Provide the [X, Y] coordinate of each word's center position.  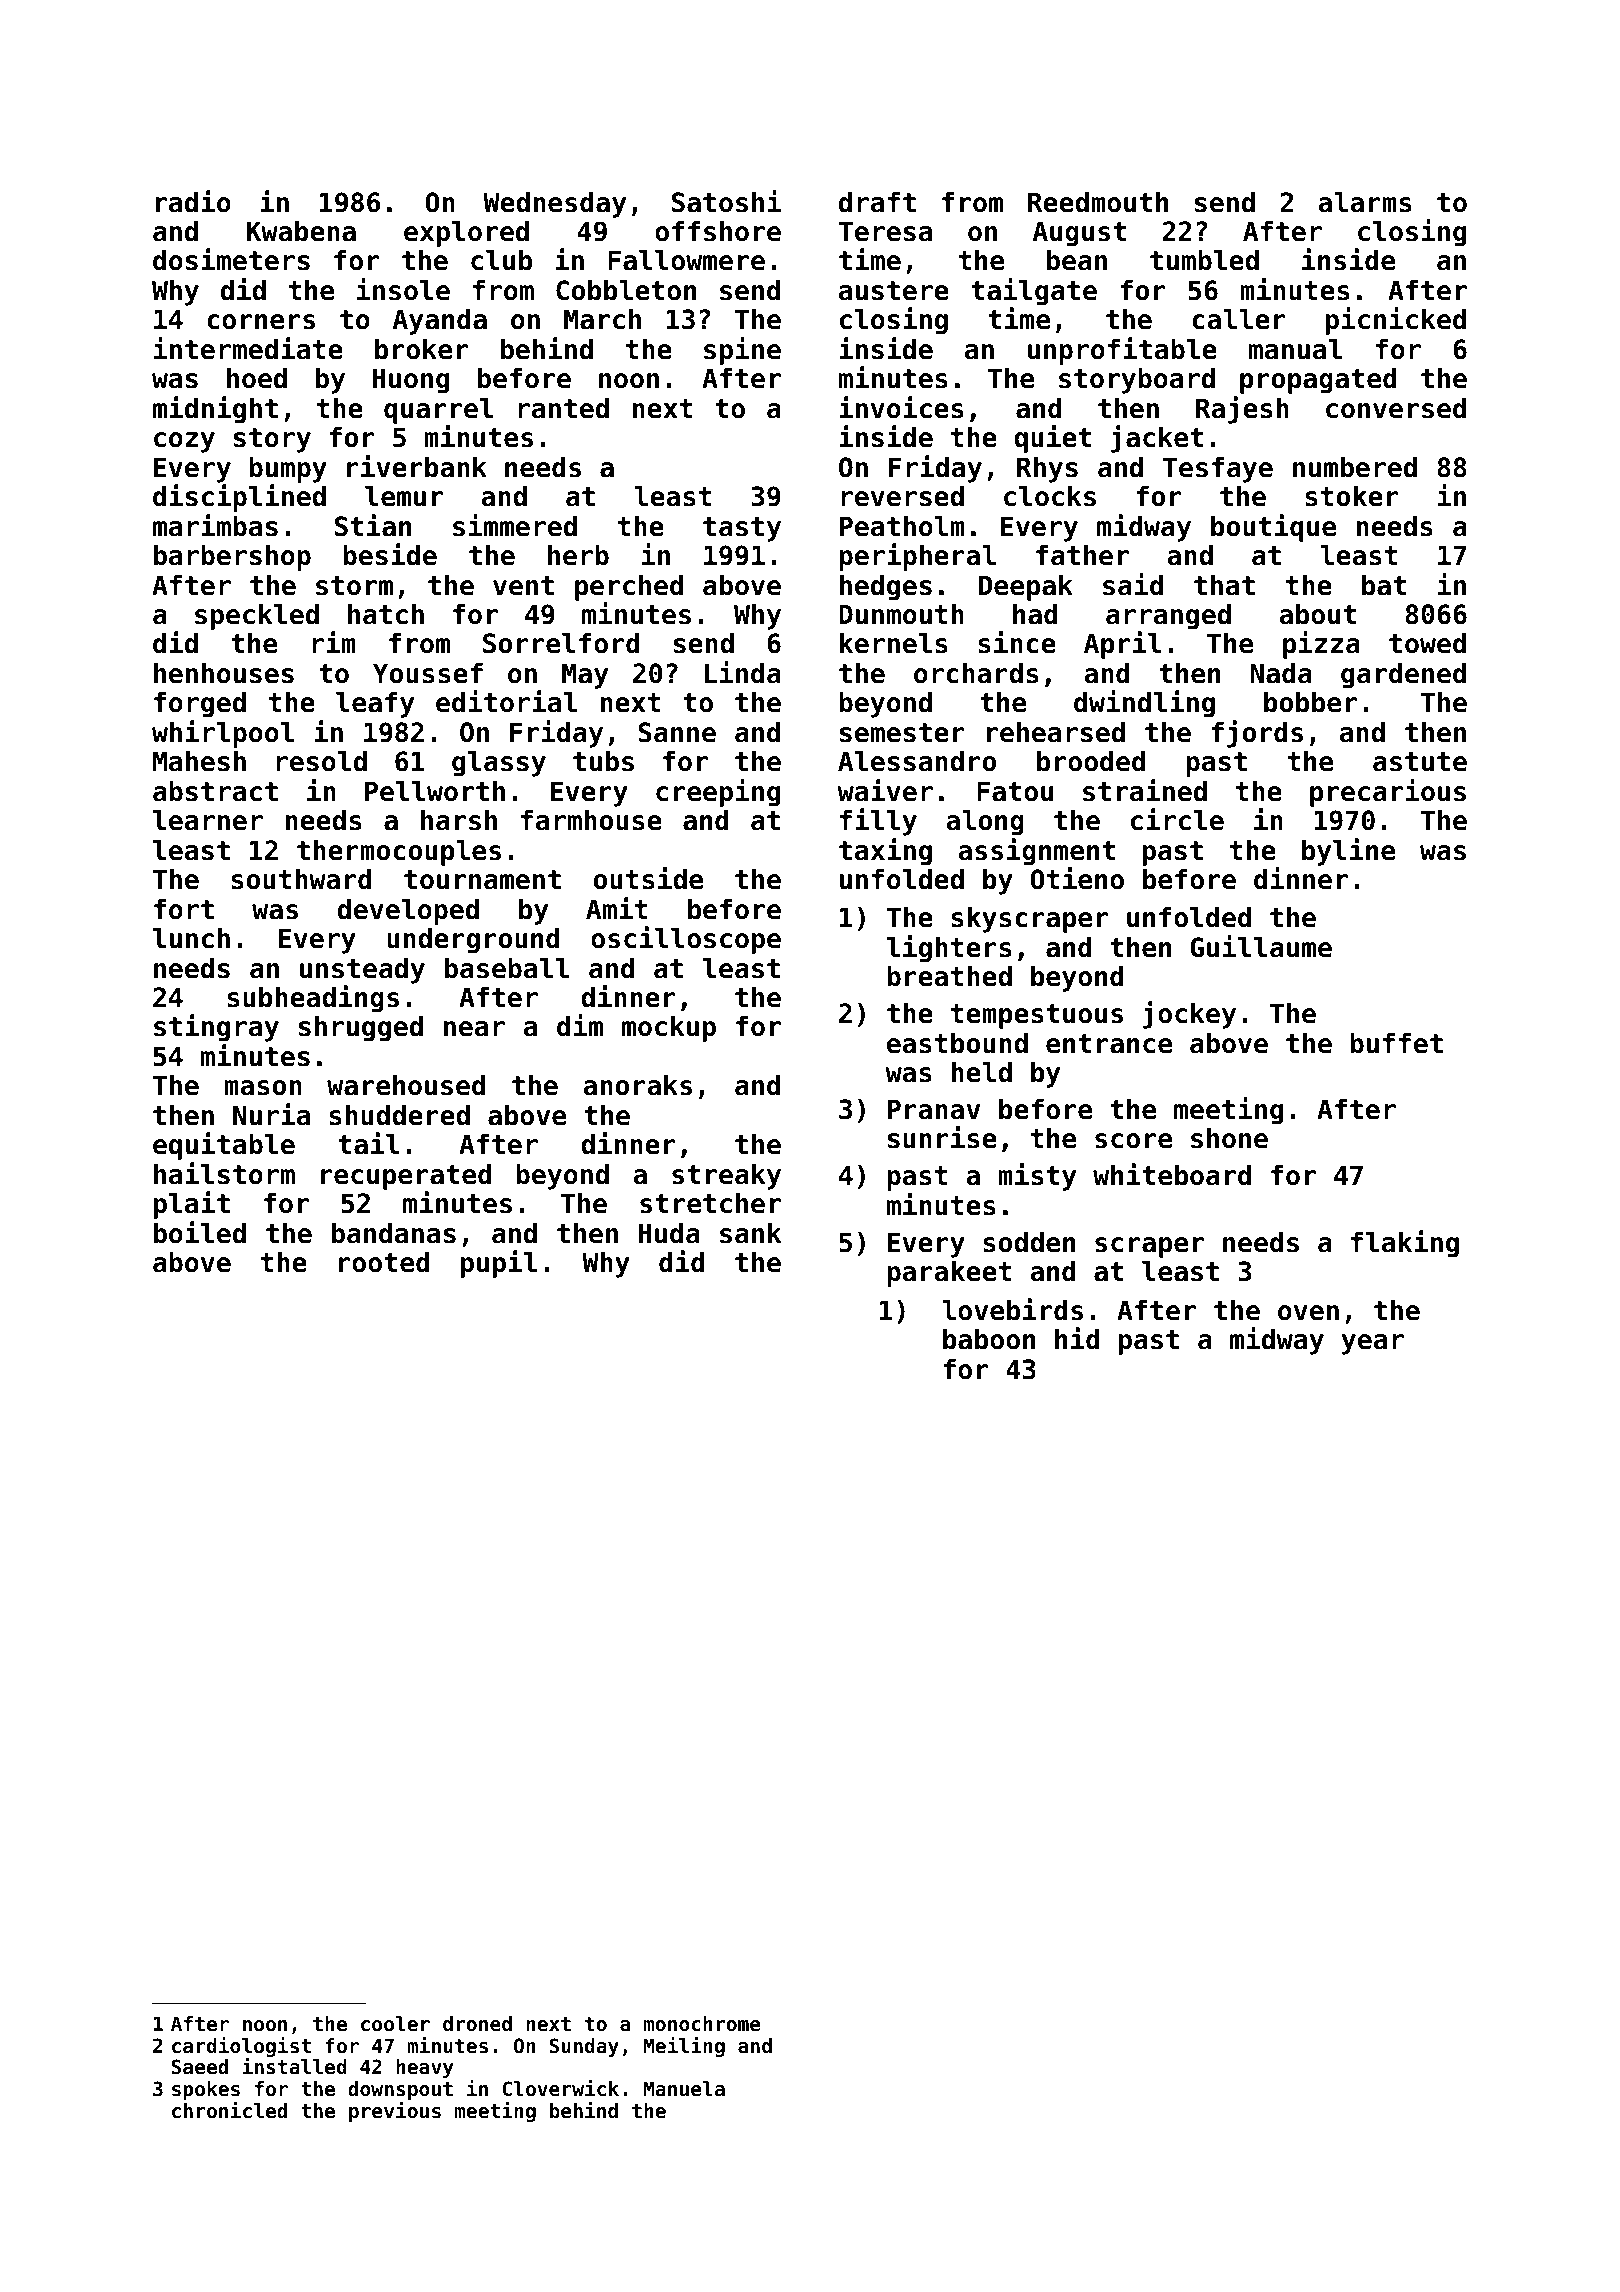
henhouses [224, 673]
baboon [989, 1339]
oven [1308, 1313]
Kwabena [301, 231]
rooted [384, 1262]
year [1373, 1344]
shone [1229, 1138]
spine [742, 351]
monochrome [702, 2024]
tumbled [1204, 260]
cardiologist [241, 2047]
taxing [885, 852]
